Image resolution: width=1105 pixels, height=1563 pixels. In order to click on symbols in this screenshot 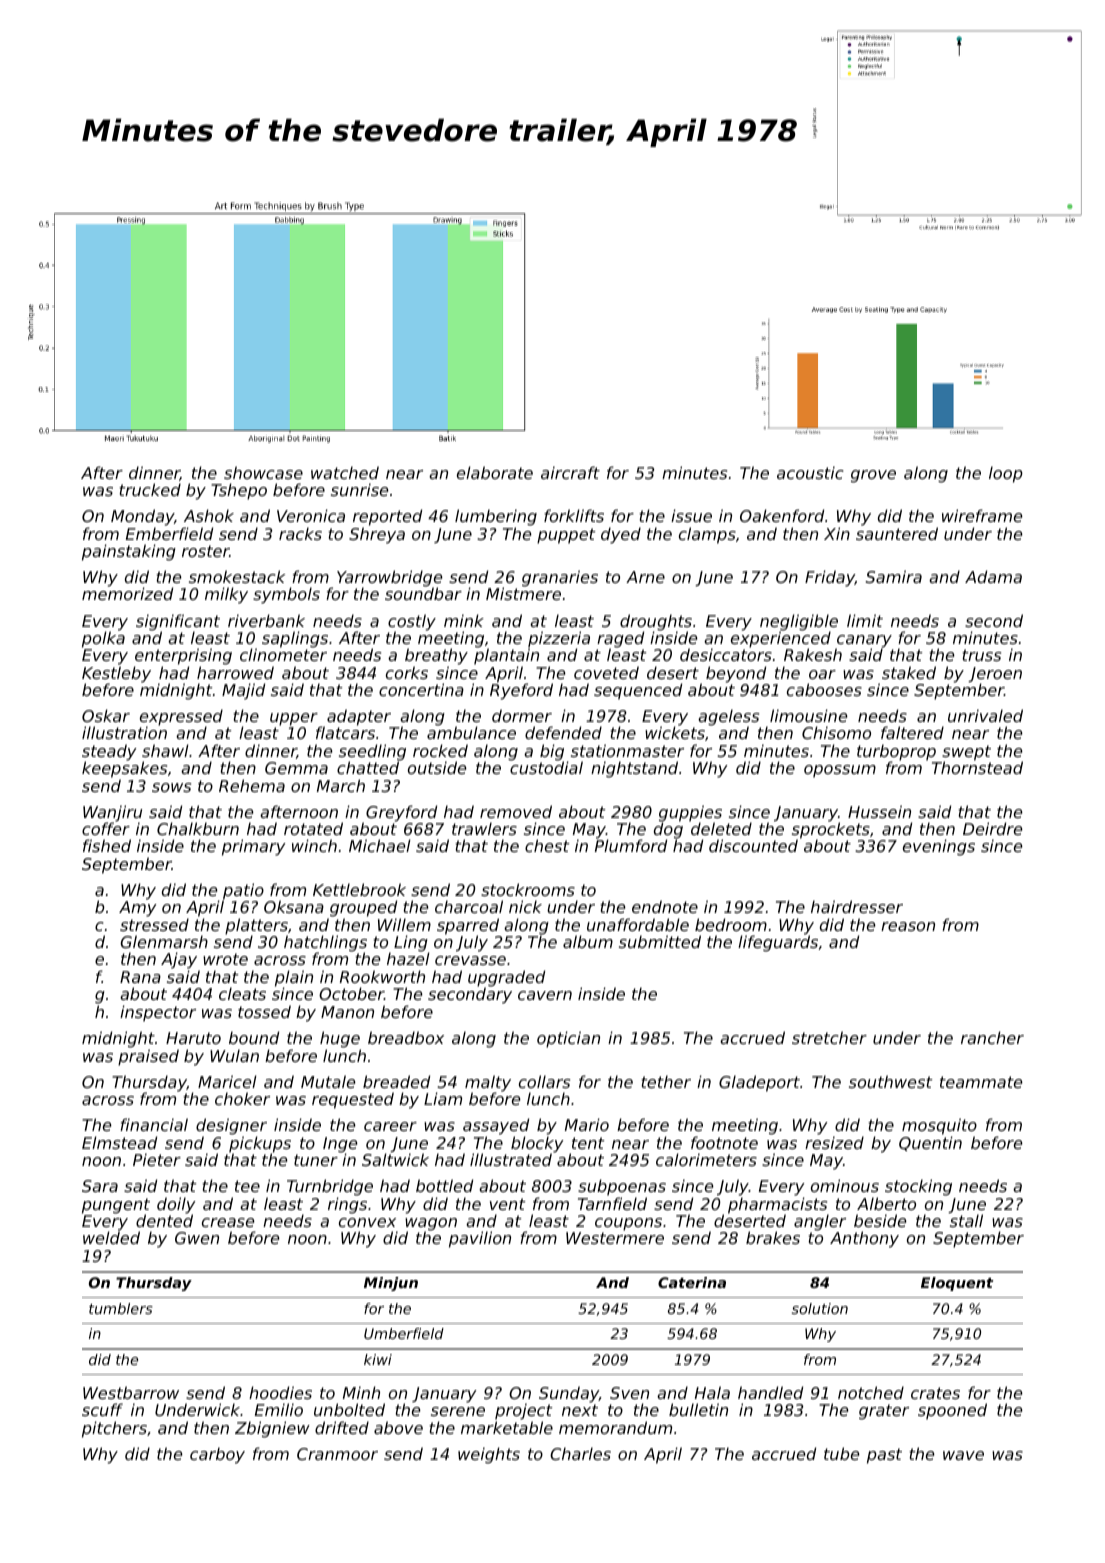, I will do `click(286, 595)`.
